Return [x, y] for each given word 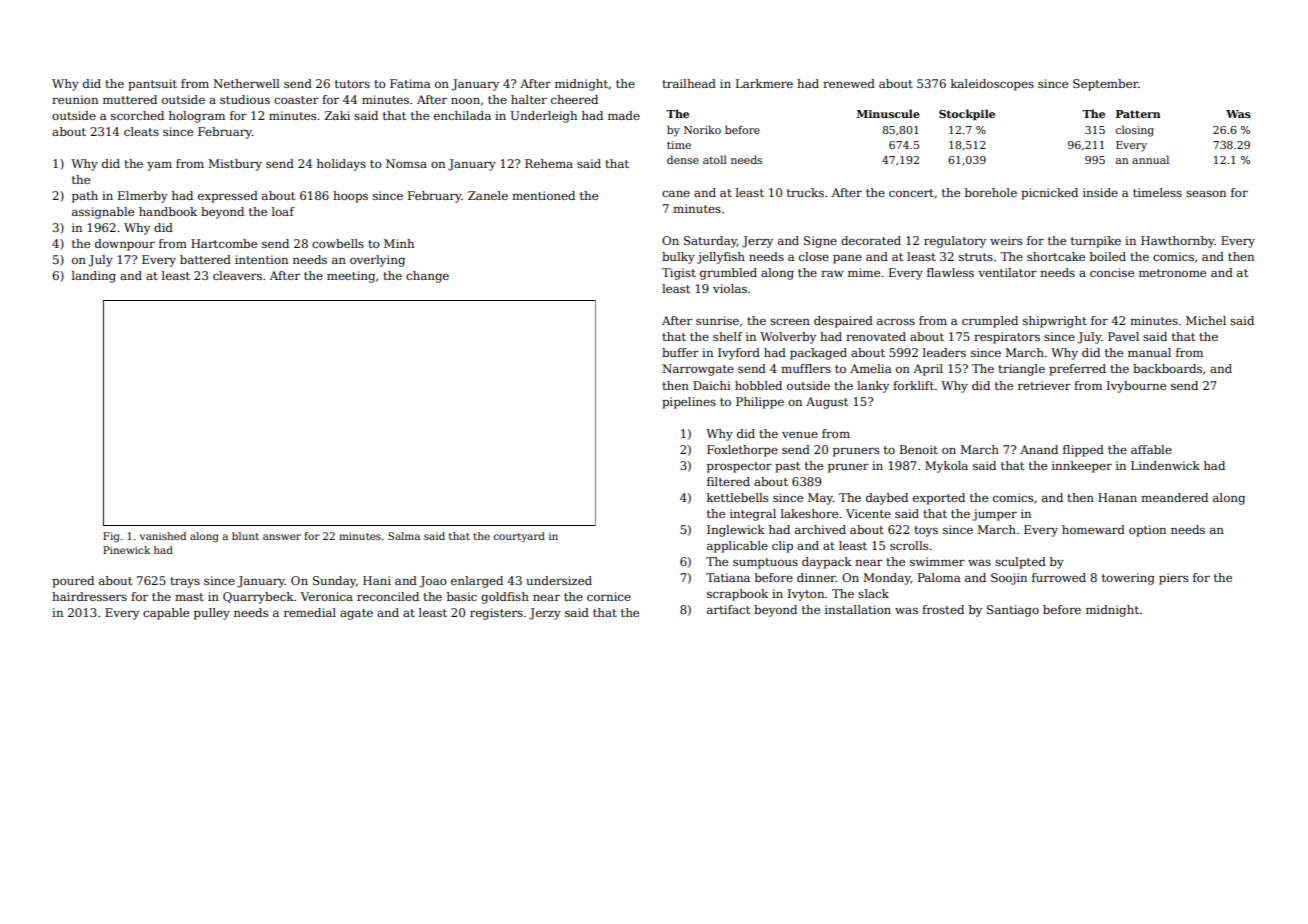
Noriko [702, 129]
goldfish [505, 598]
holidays [341, 165]
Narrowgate [698, 370]
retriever [1044, 385]
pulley [212, 614]
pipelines [689, 403]
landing [94, 277]
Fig [111, 537]
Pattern [1138, 114]
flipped [1083, 451]
